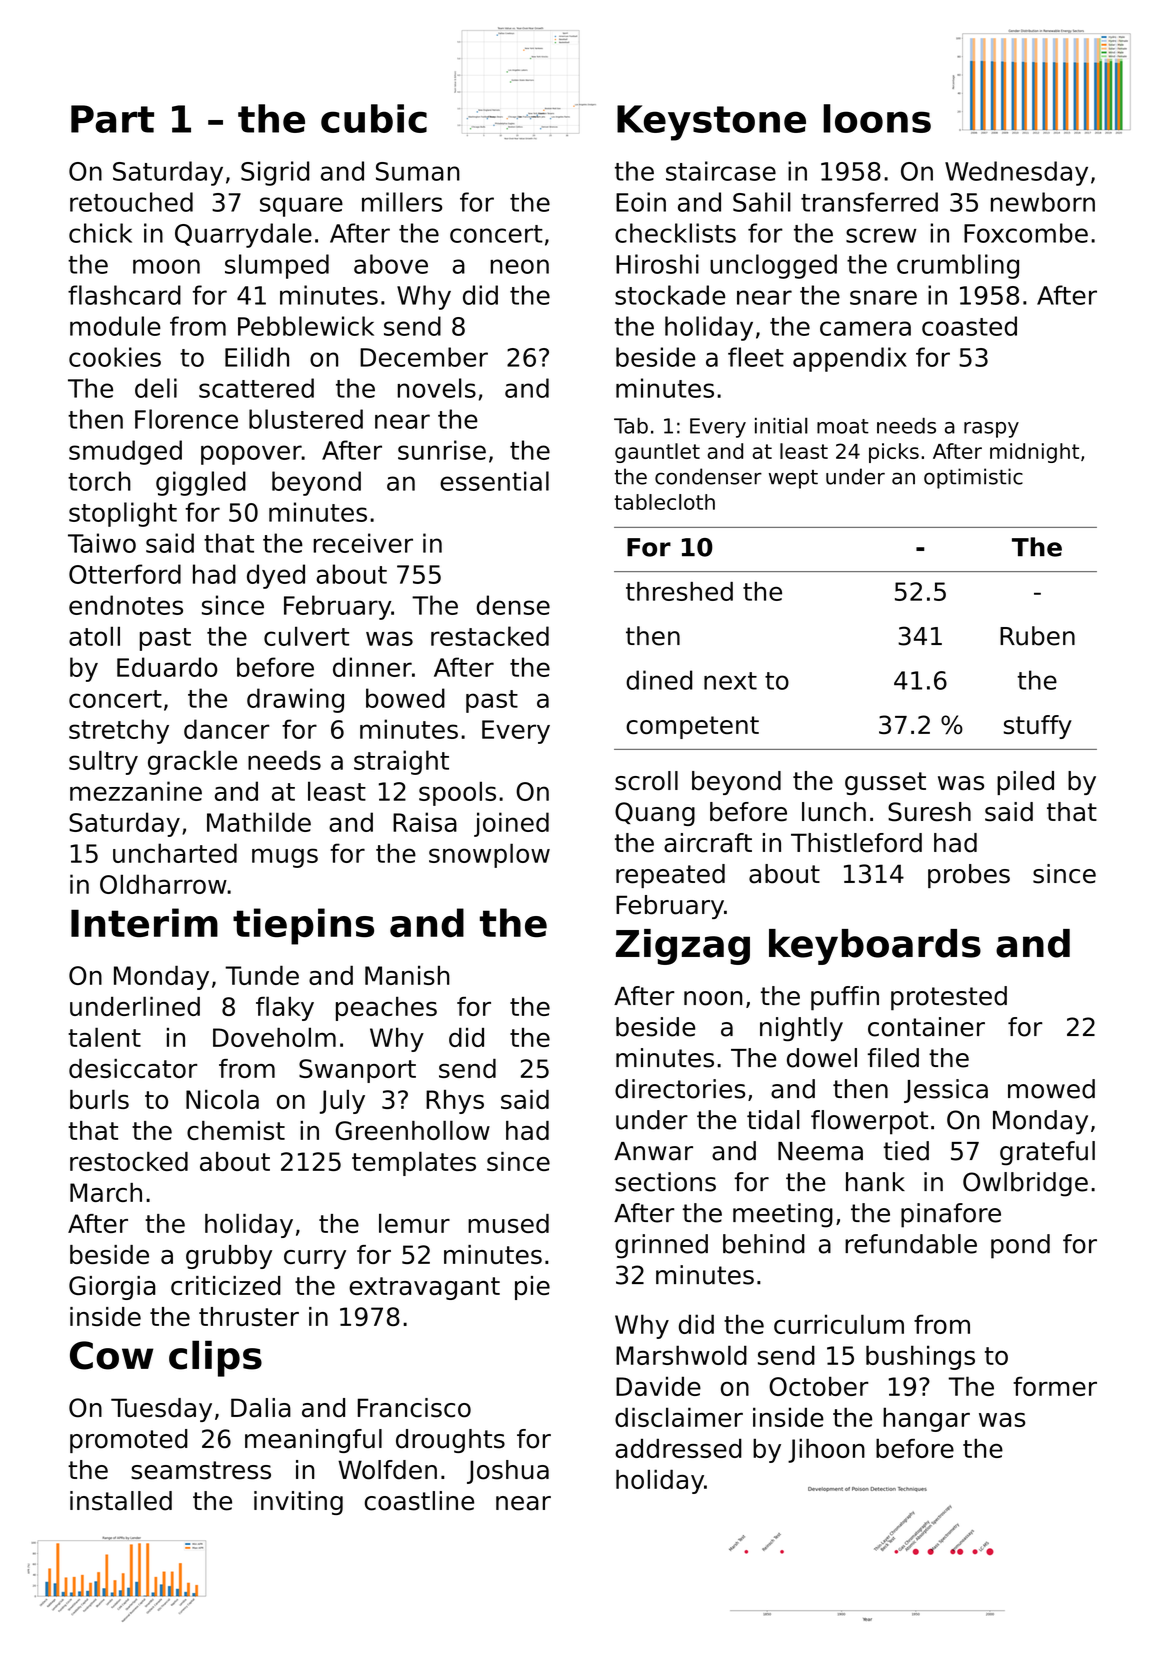  Describe the element at coordinates (125, 452) in the document. I see `smudged` at that location.
